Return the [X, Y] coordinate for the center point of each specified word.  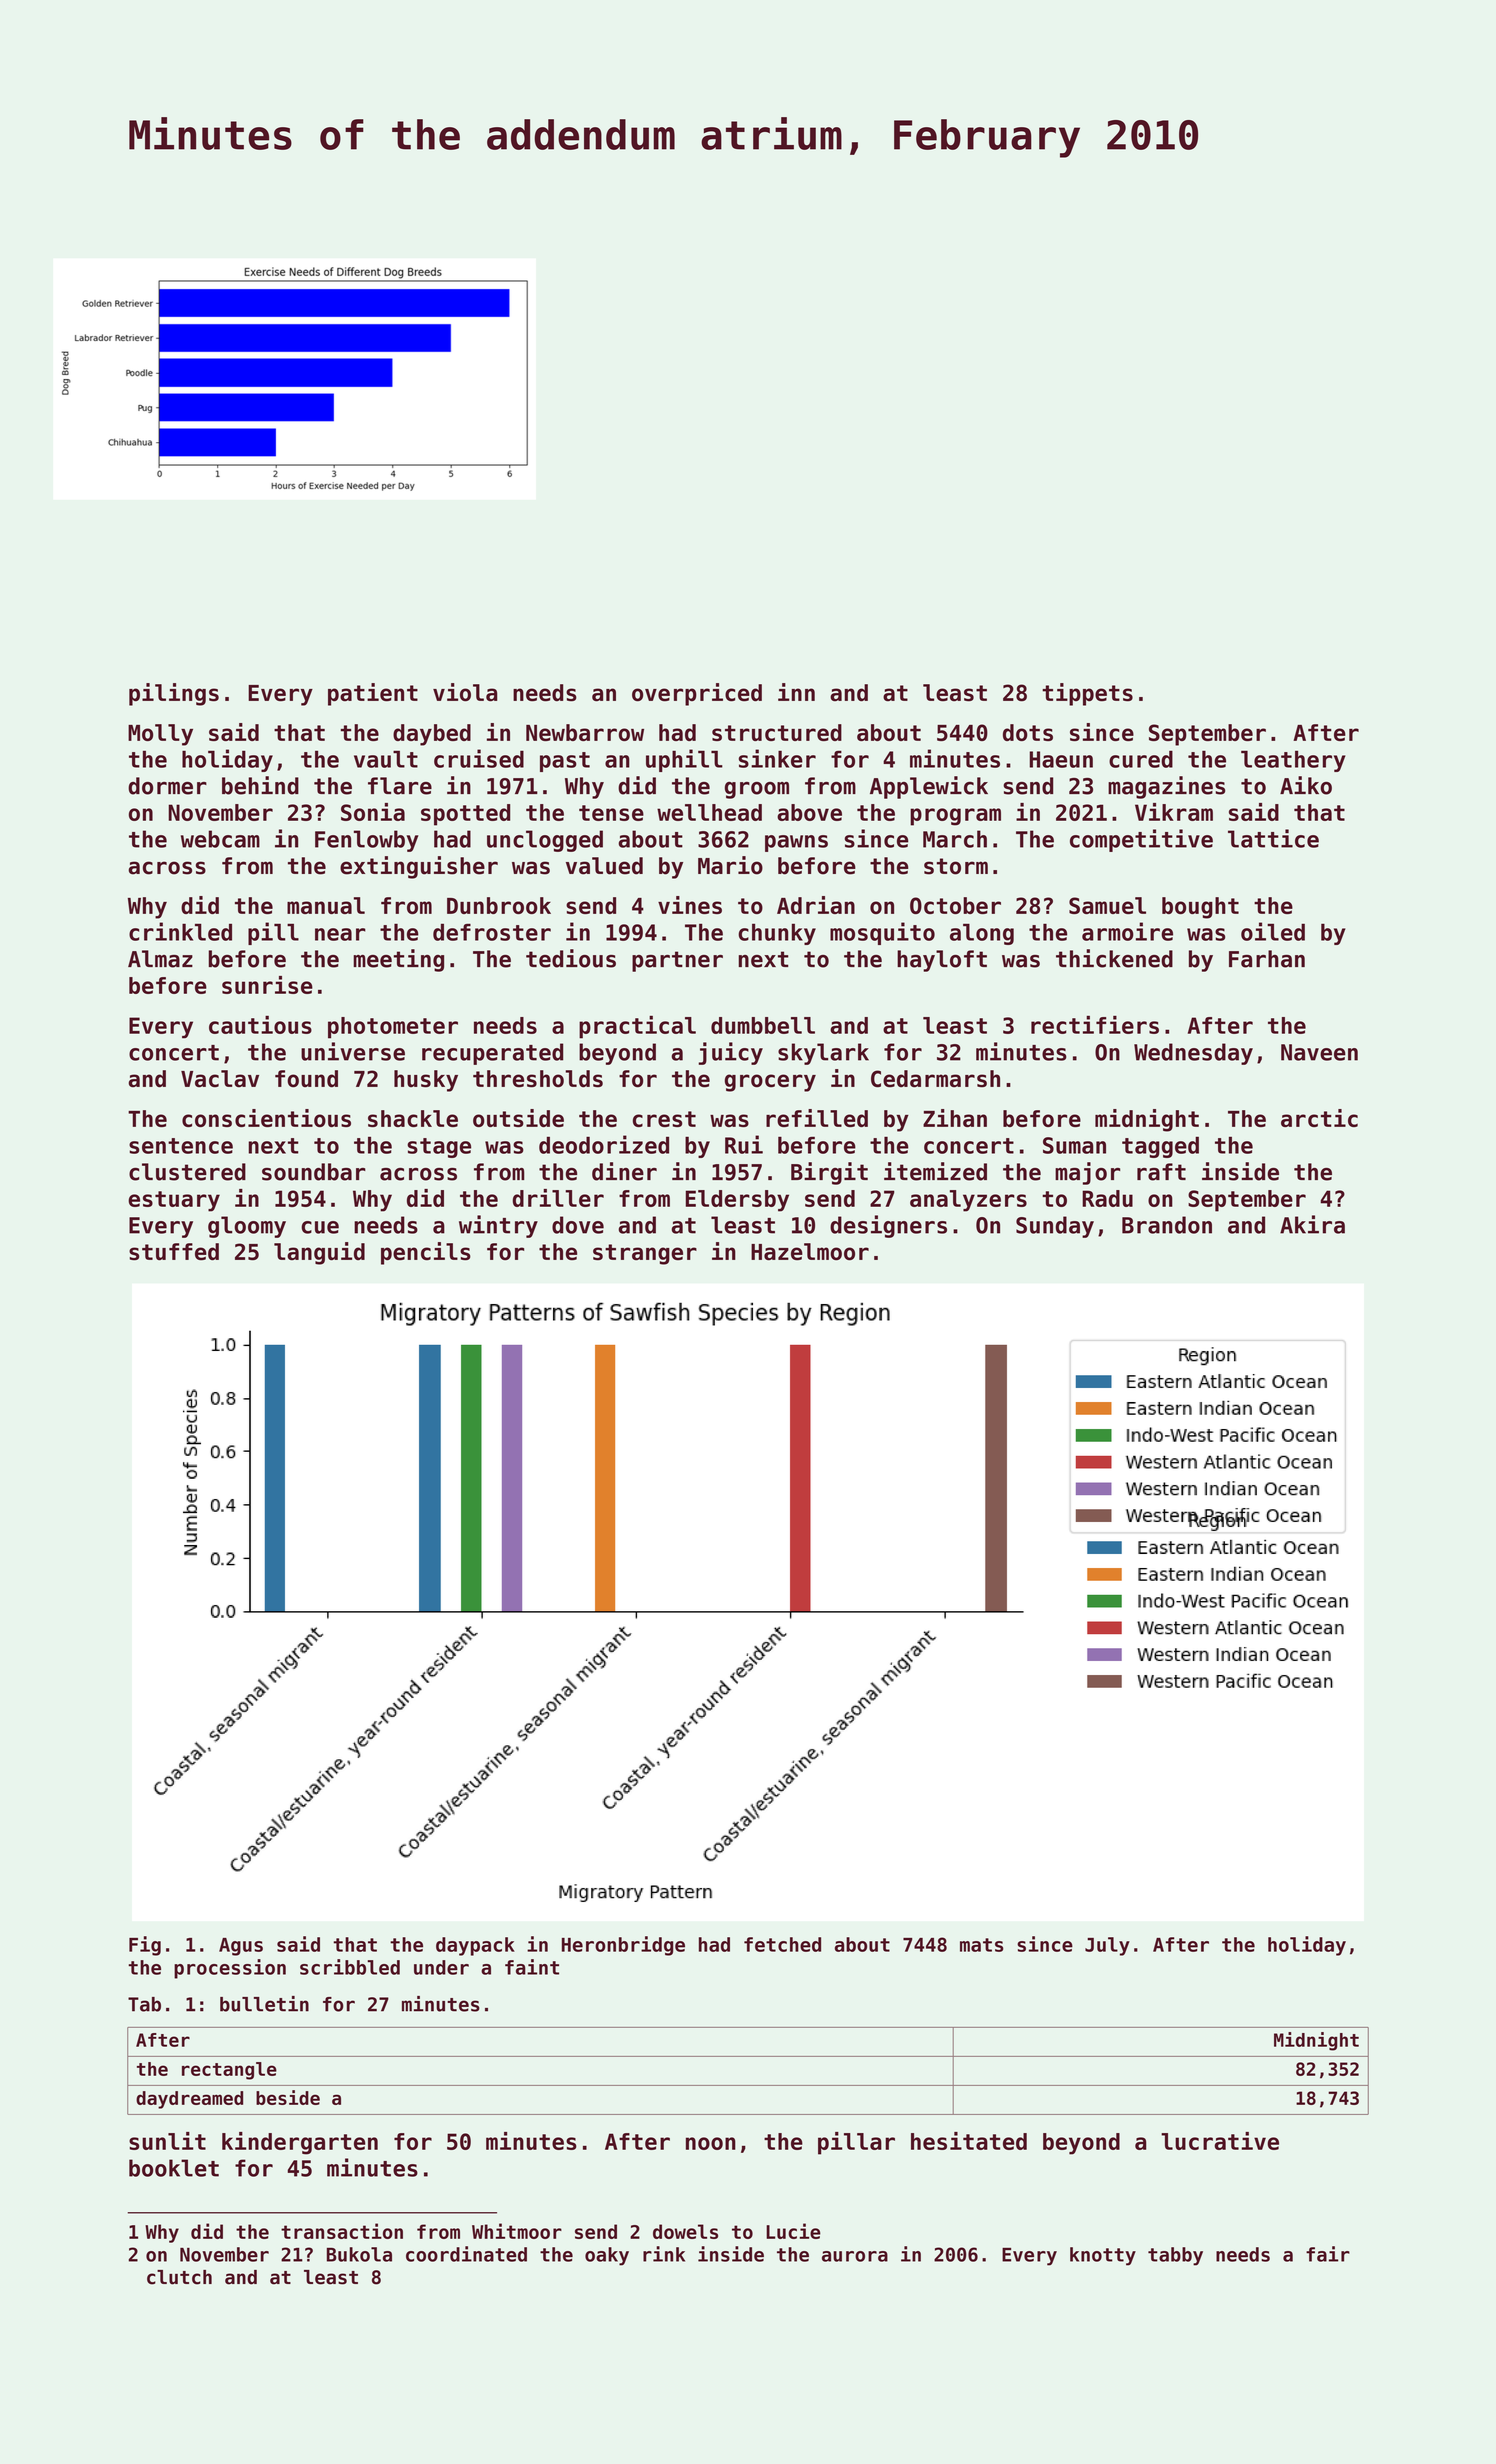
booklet [174, 2168]
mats [981, 1945]
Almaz [160, 959]
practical [637, 1027]
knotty [1103, 2256]
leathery [1293, 761]
